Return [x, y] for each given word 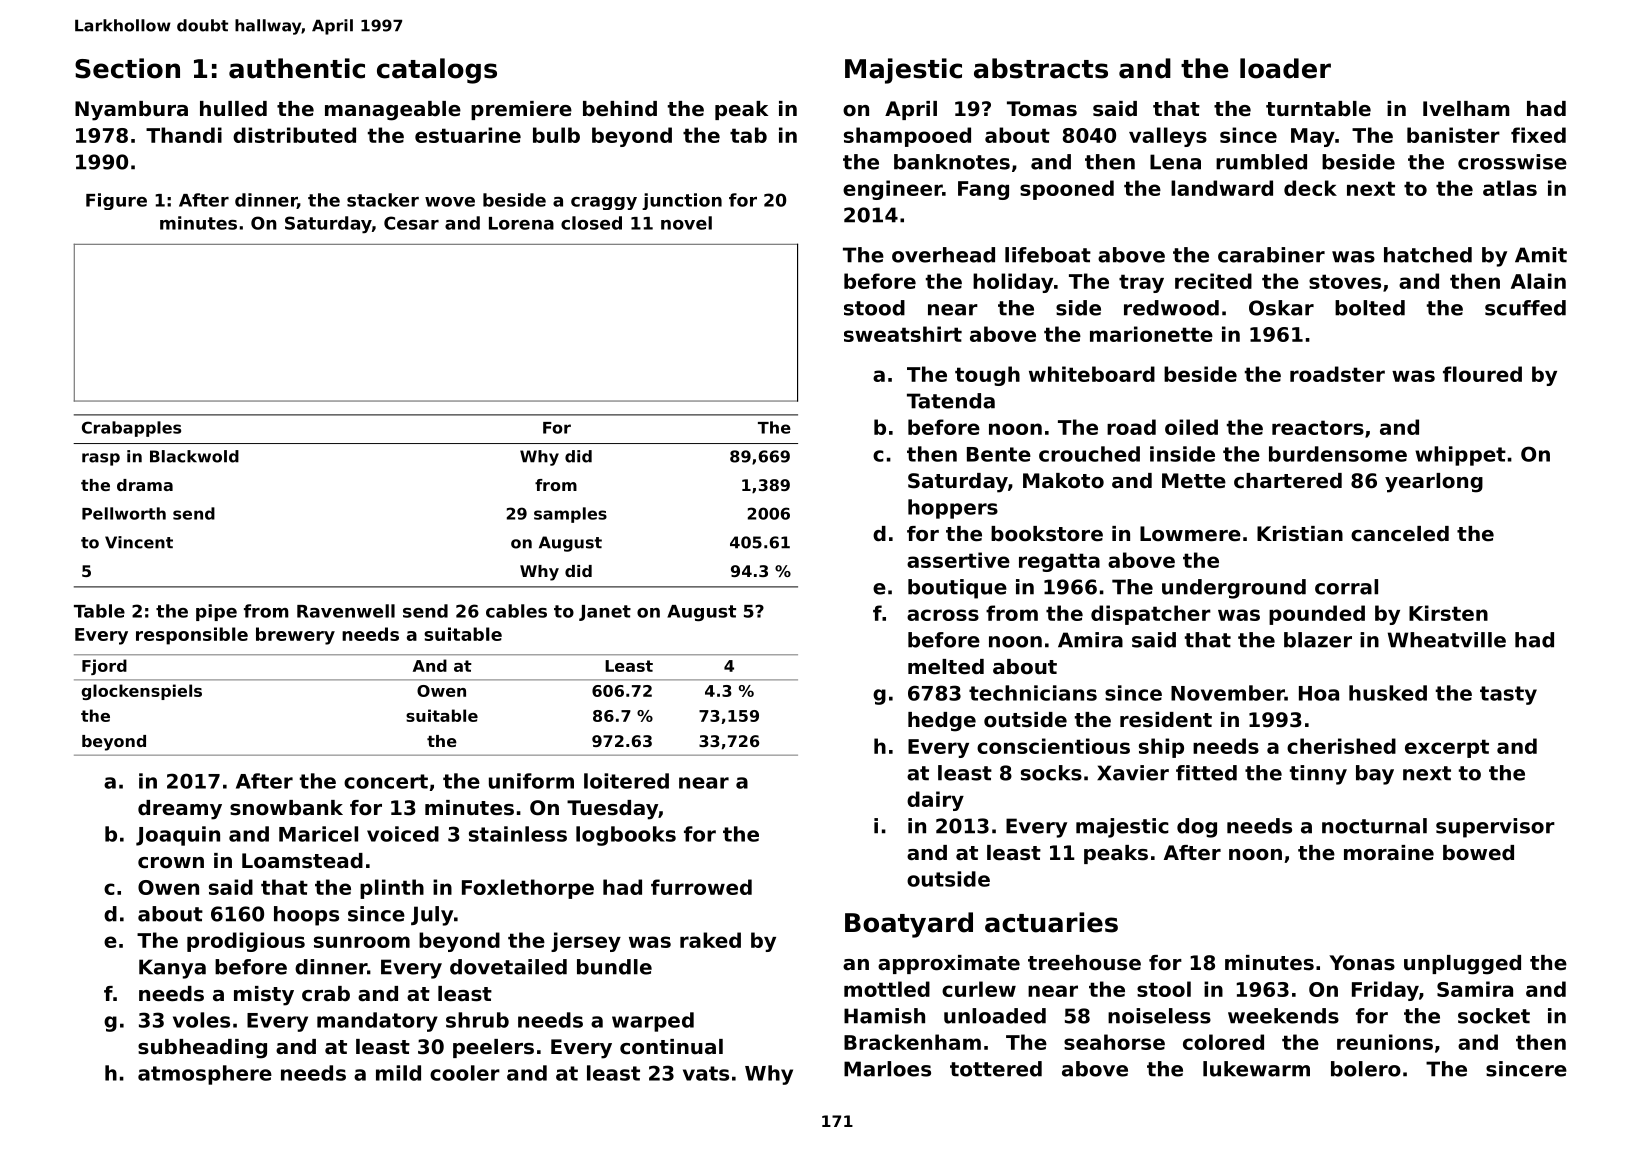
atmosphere [205, 1075]
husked [1388, 693]
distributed [294, 135]
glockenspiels [141, 692]
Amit [1541, 255]
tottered [996, 1069]
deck [1310, 188]
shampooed [907, 137]
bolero [1366, 1069]
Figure [116, 201]
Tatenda [951, 401]
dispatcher [1151, 615]
